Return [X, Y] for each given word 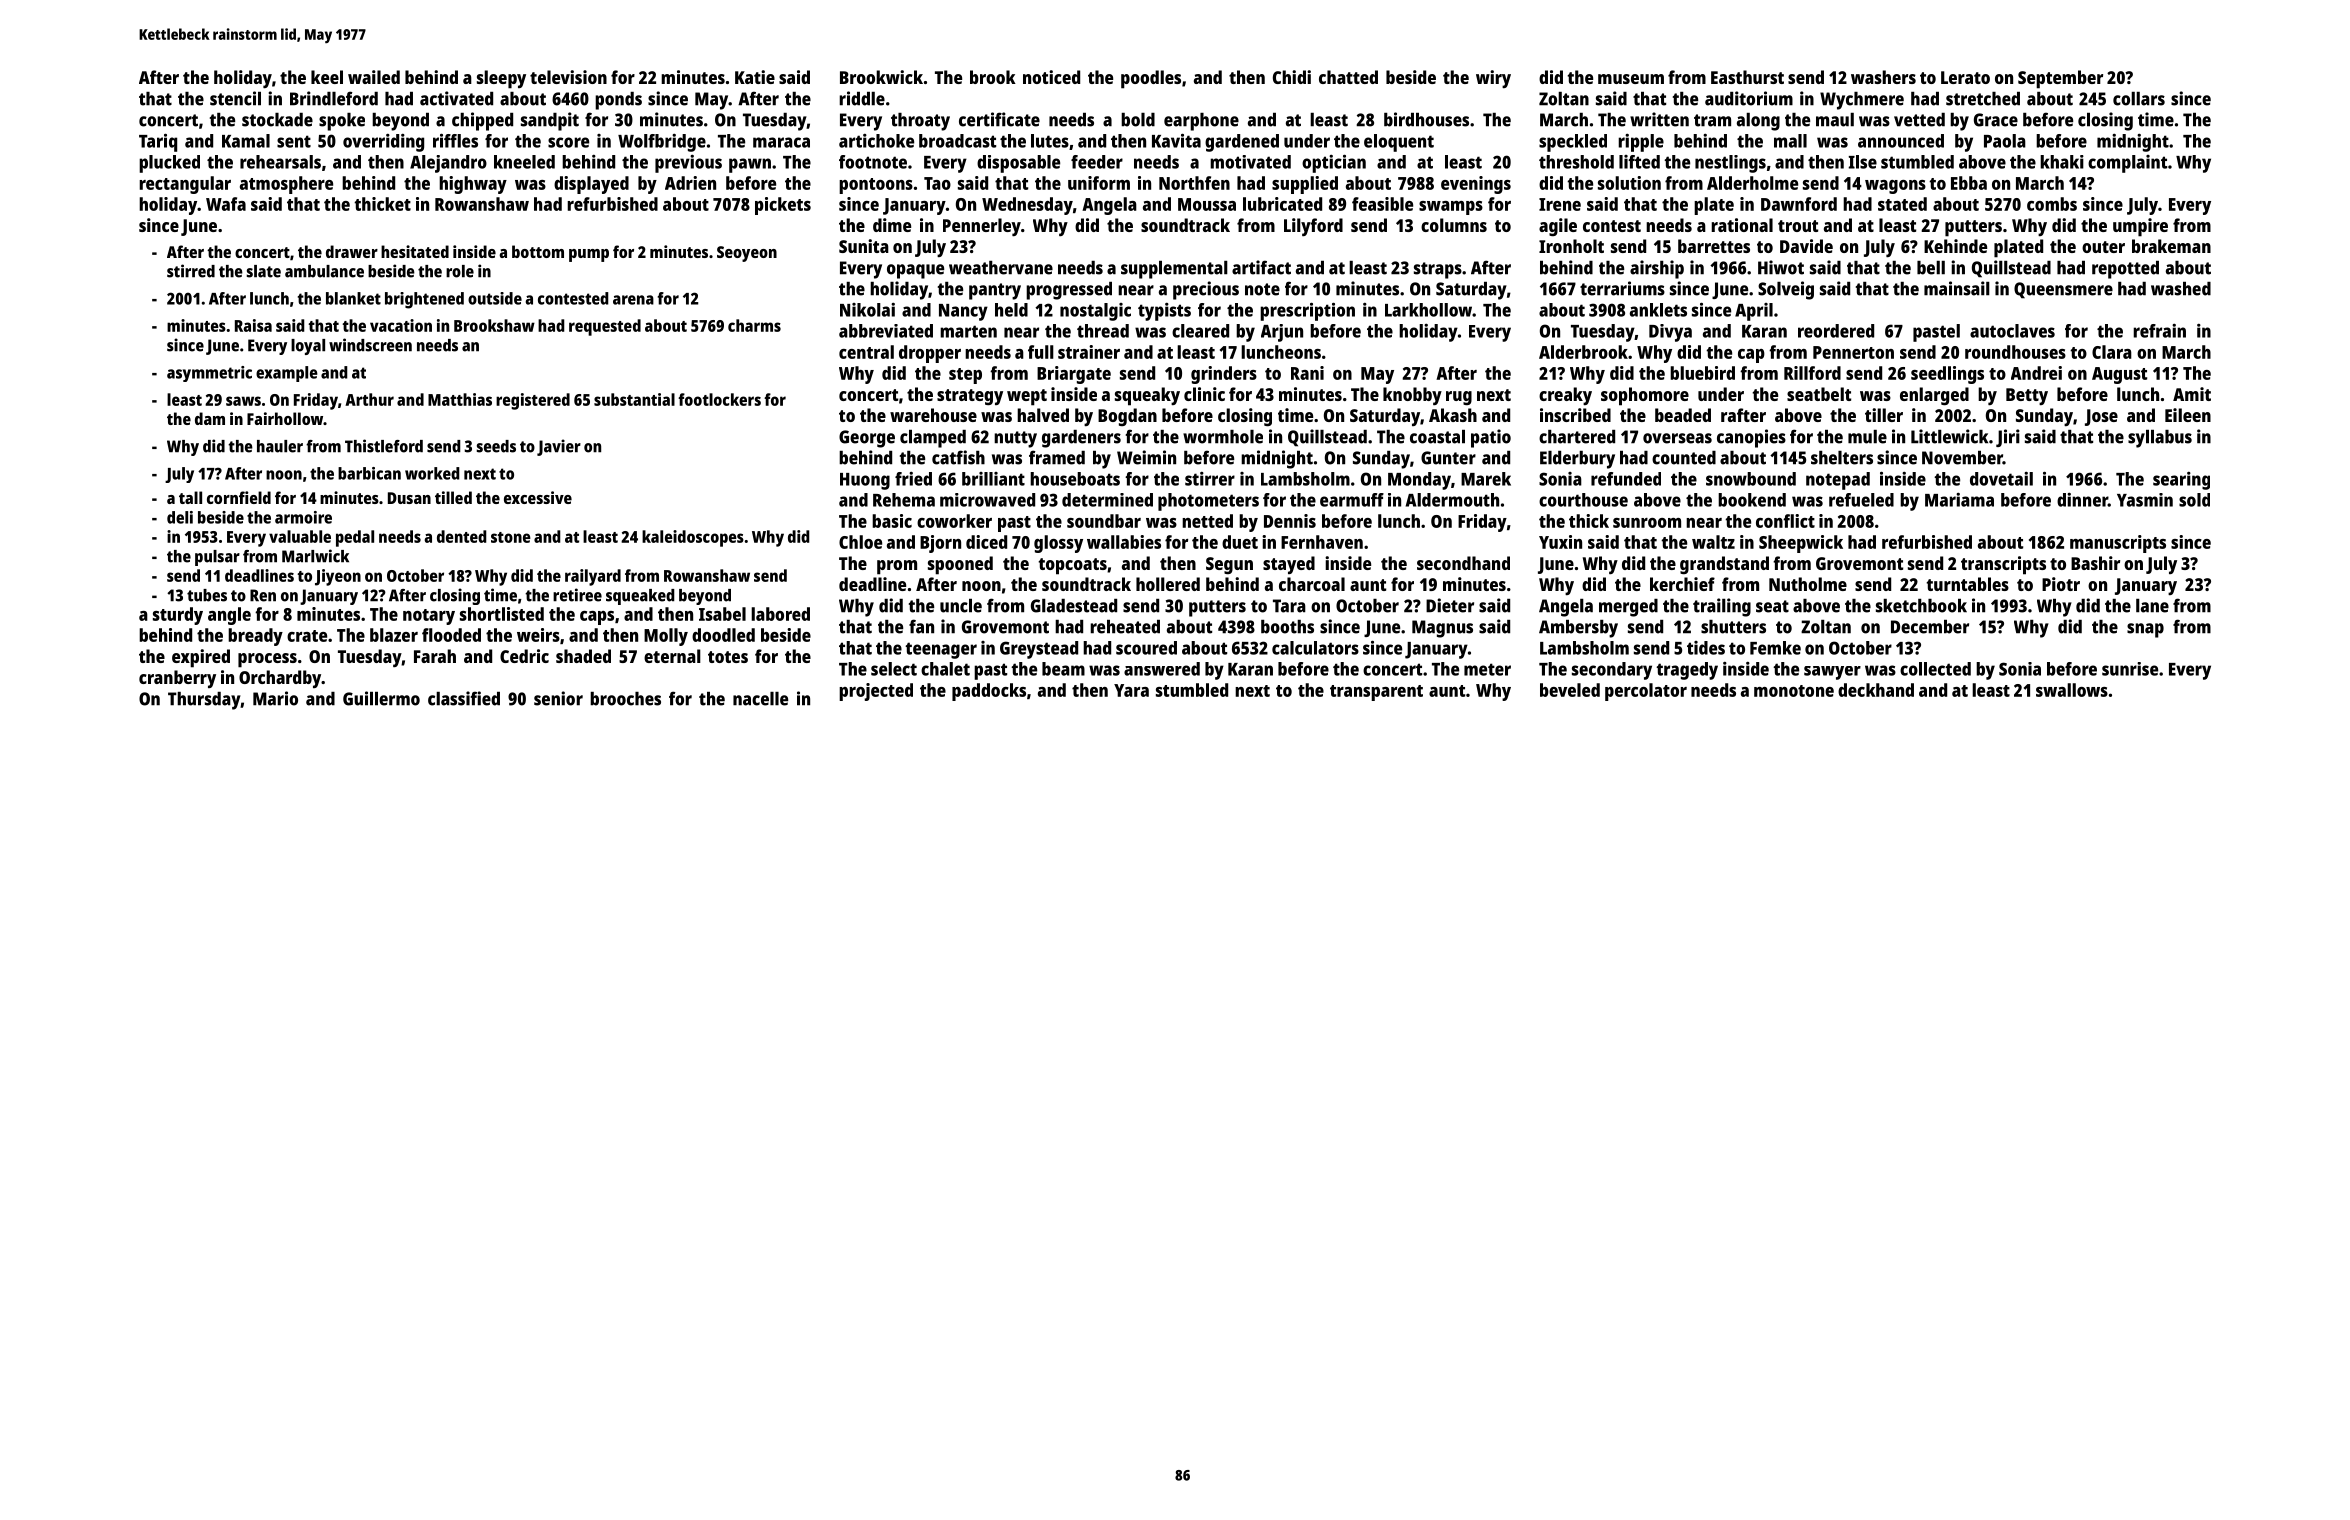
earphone [1201, 122]
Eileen [2188, 415]
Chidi [1292, 77]
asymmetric [209, 374]
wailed [374, 77]
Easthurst [1747, 77]
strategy [970, 397]
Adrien [690, 183]
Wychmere [1862, 101]
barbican [369, 473]
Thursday [204, 701]
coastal [1437, 437]
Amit [2192, 394]
